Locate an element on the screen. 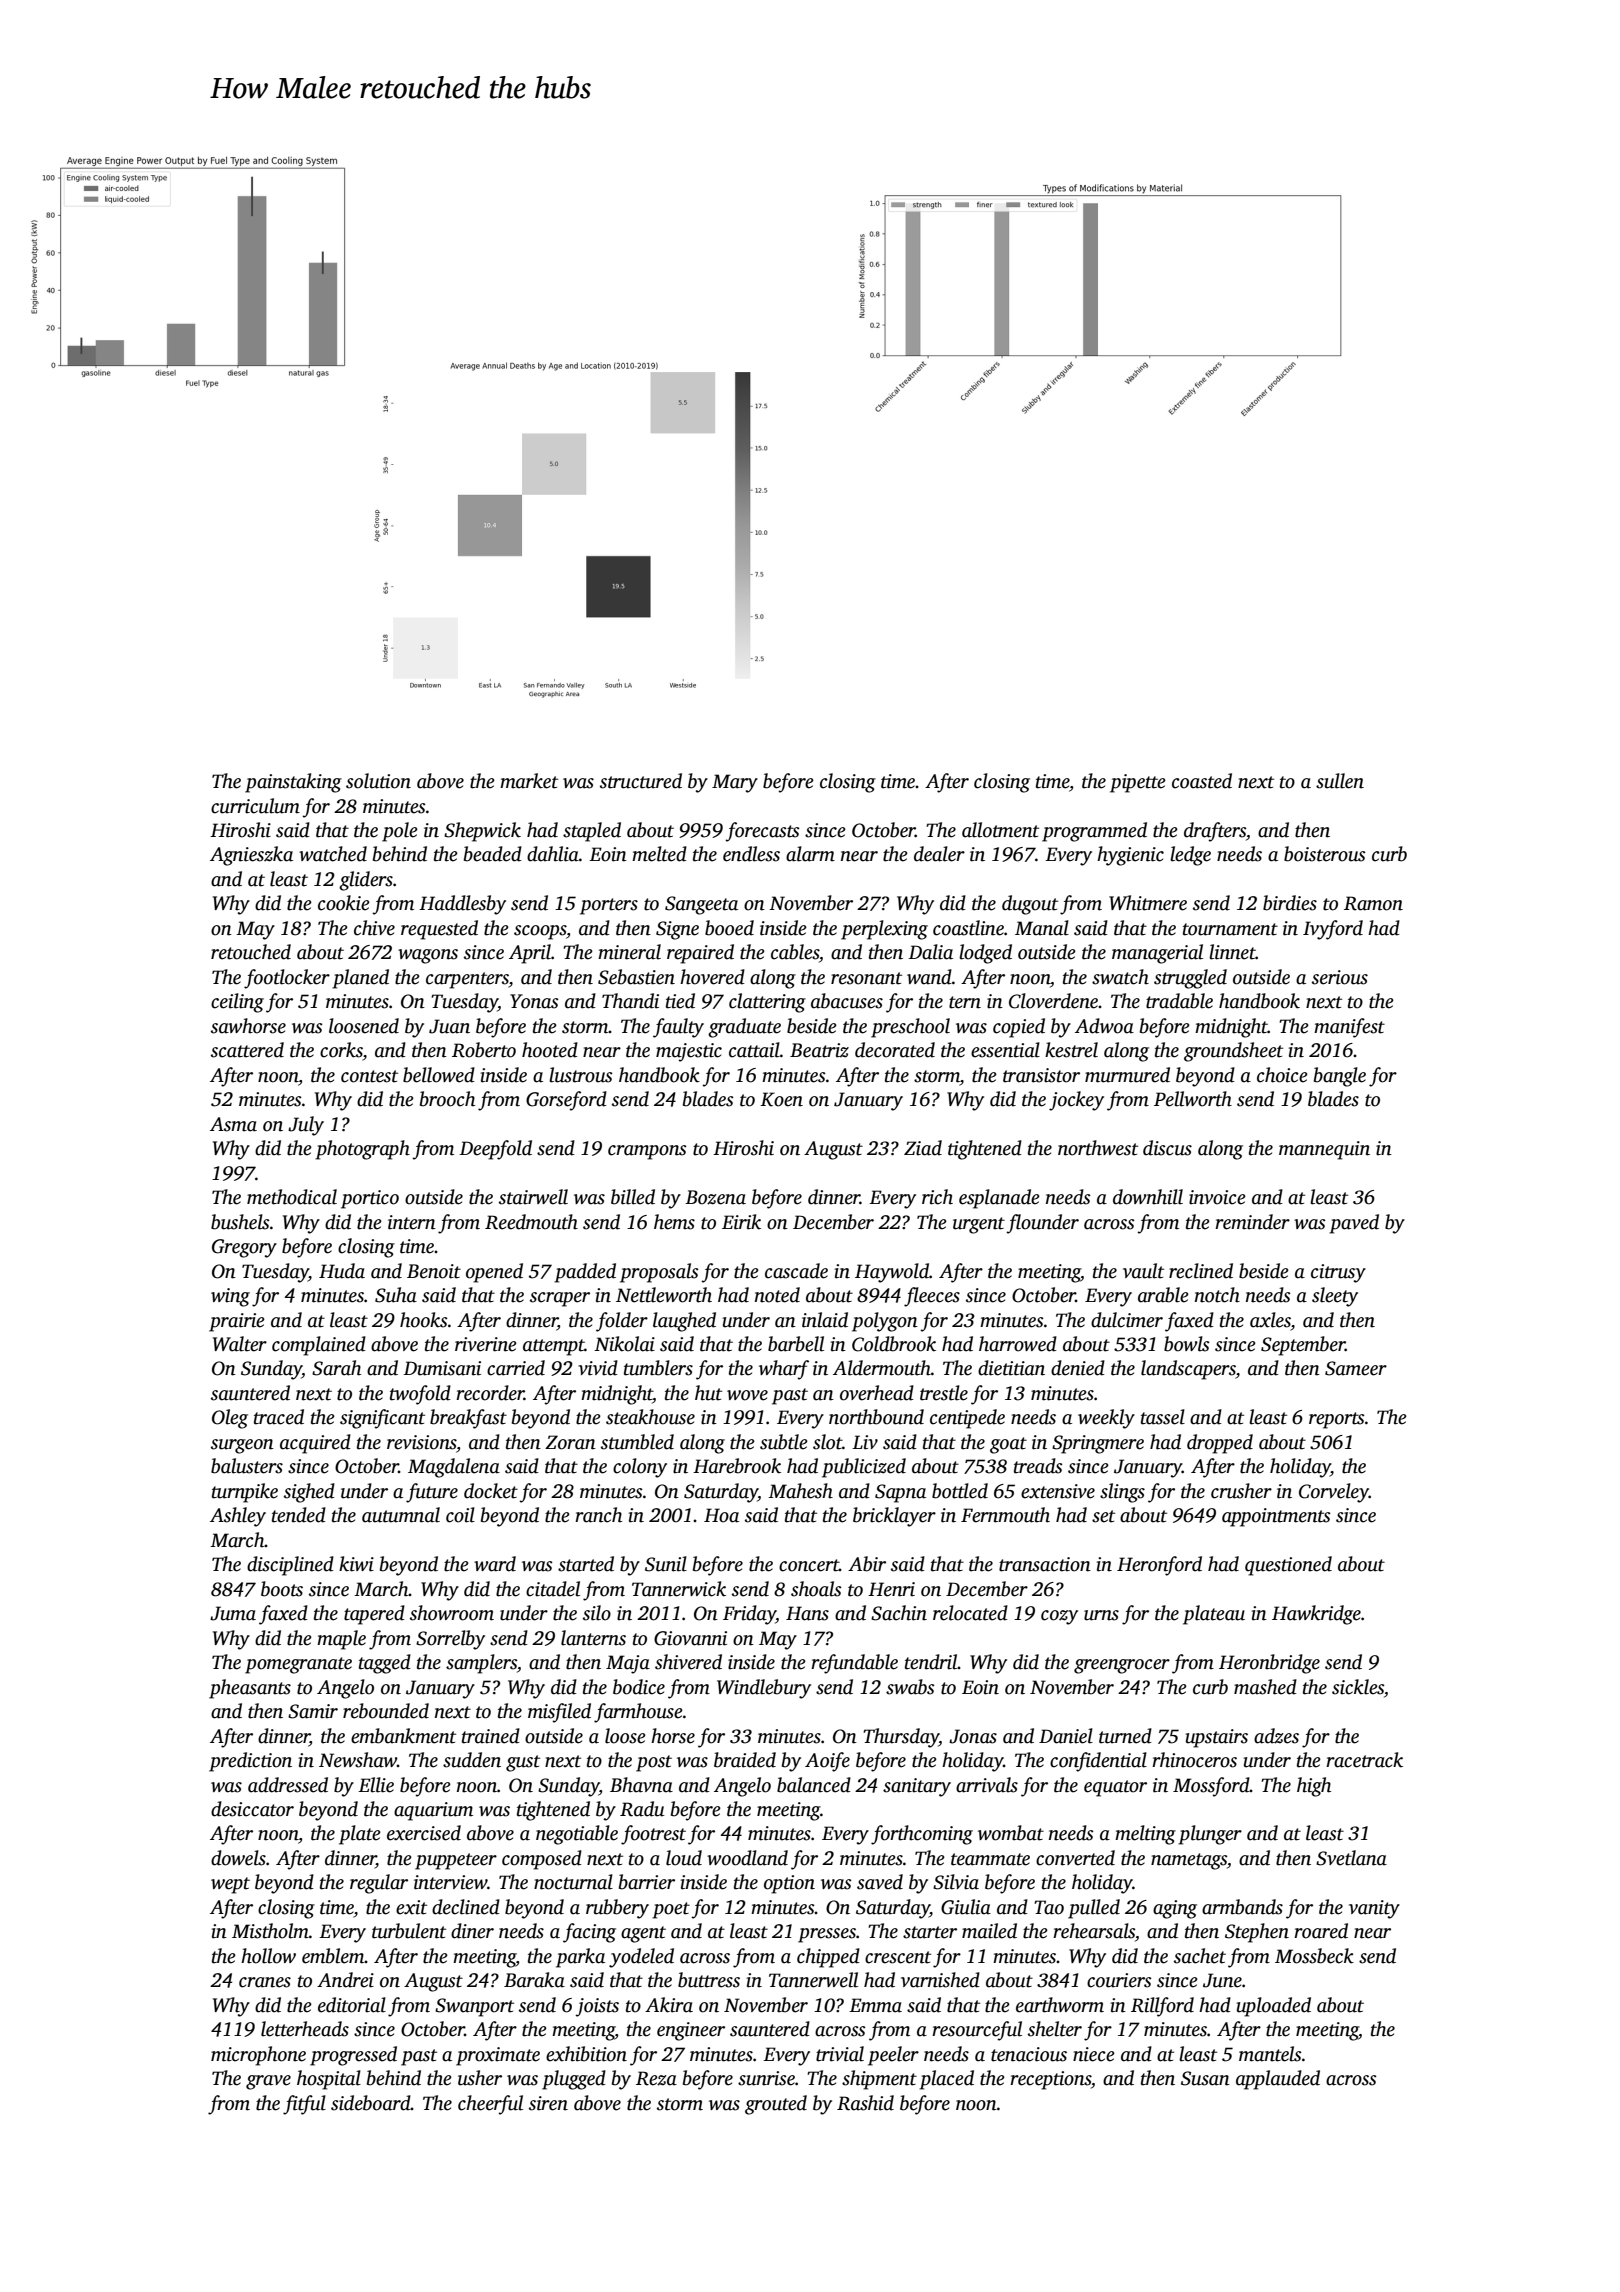  diner is located at coordinates (472, 1931).
